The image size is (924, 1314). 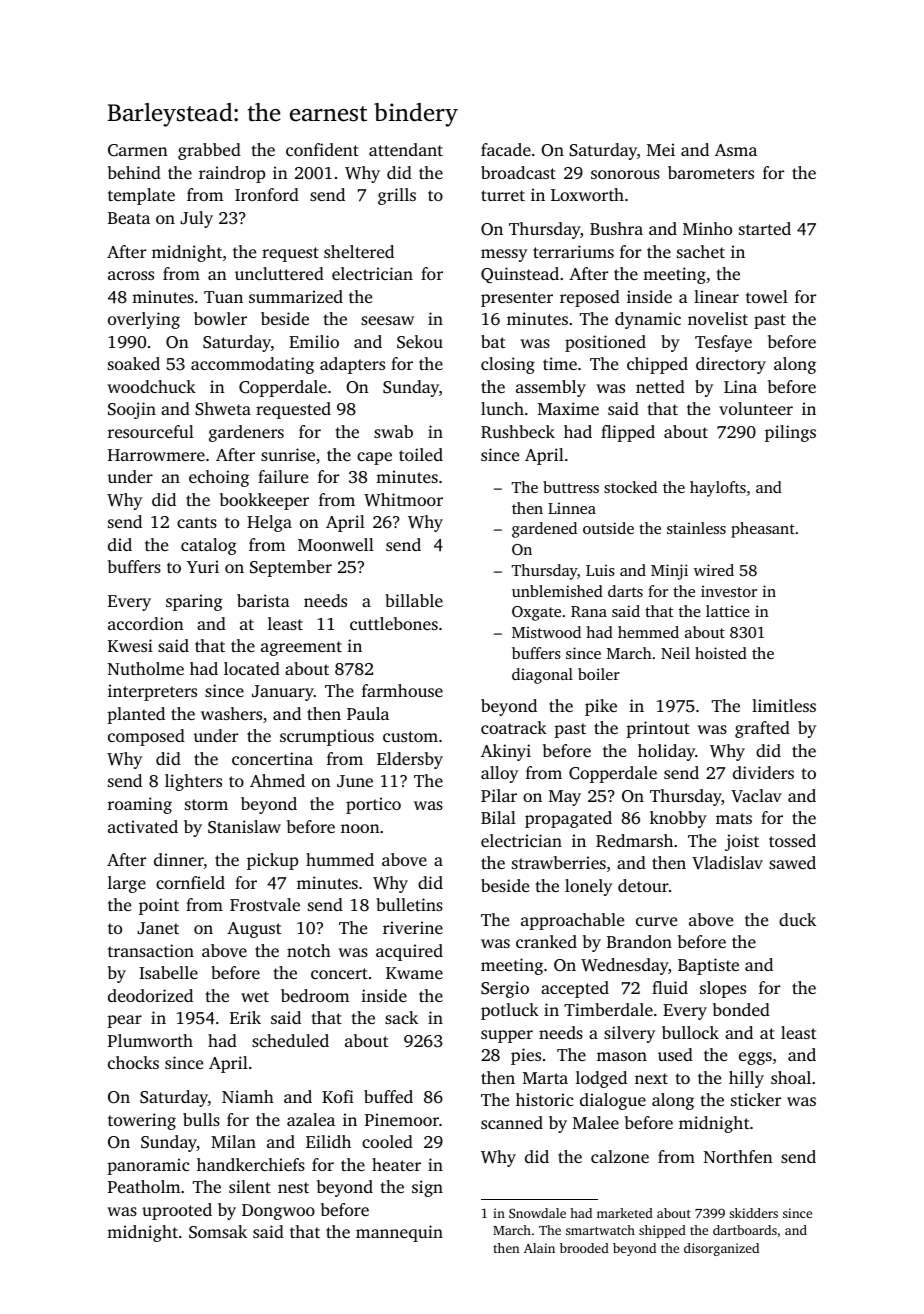 What do you see at coordinates (763, 530) in the page?
I see `pheasant` at bounding box center [763, 530].
